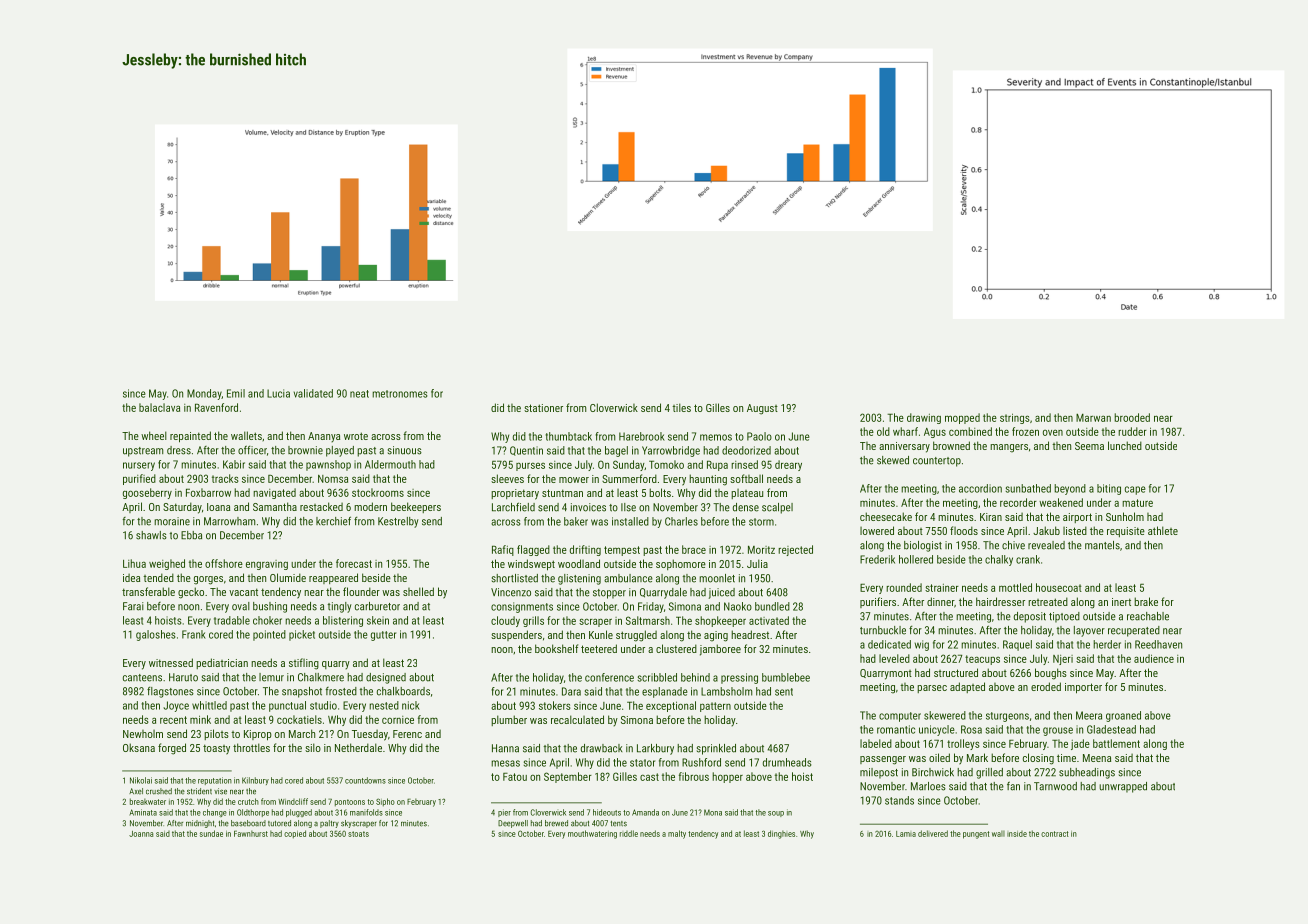  I want to click on skein, so click(378, 620).
